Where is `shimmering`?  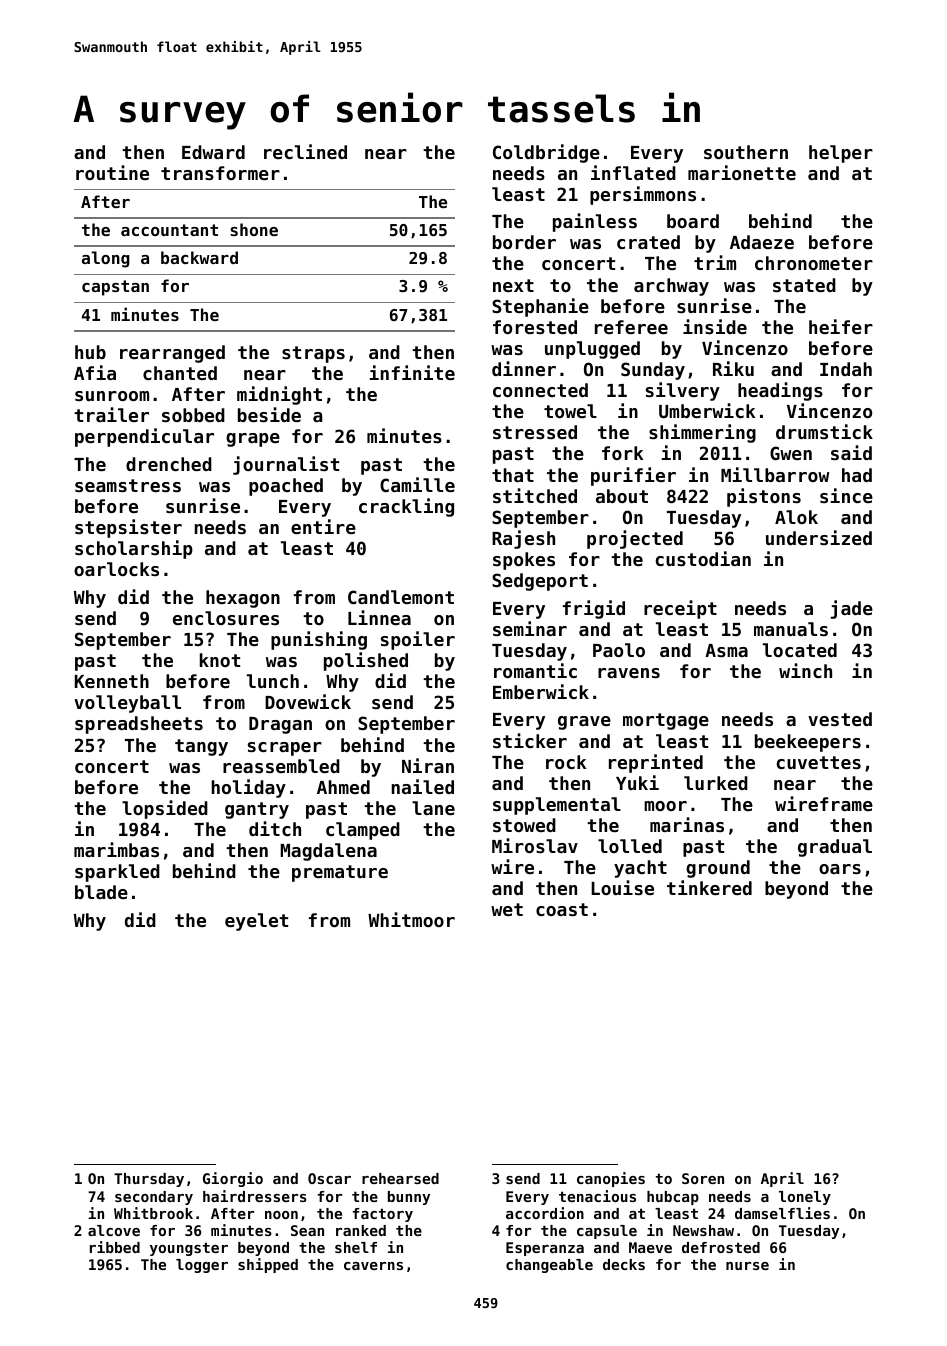
shimmering is located at coordinates (702, 433).
